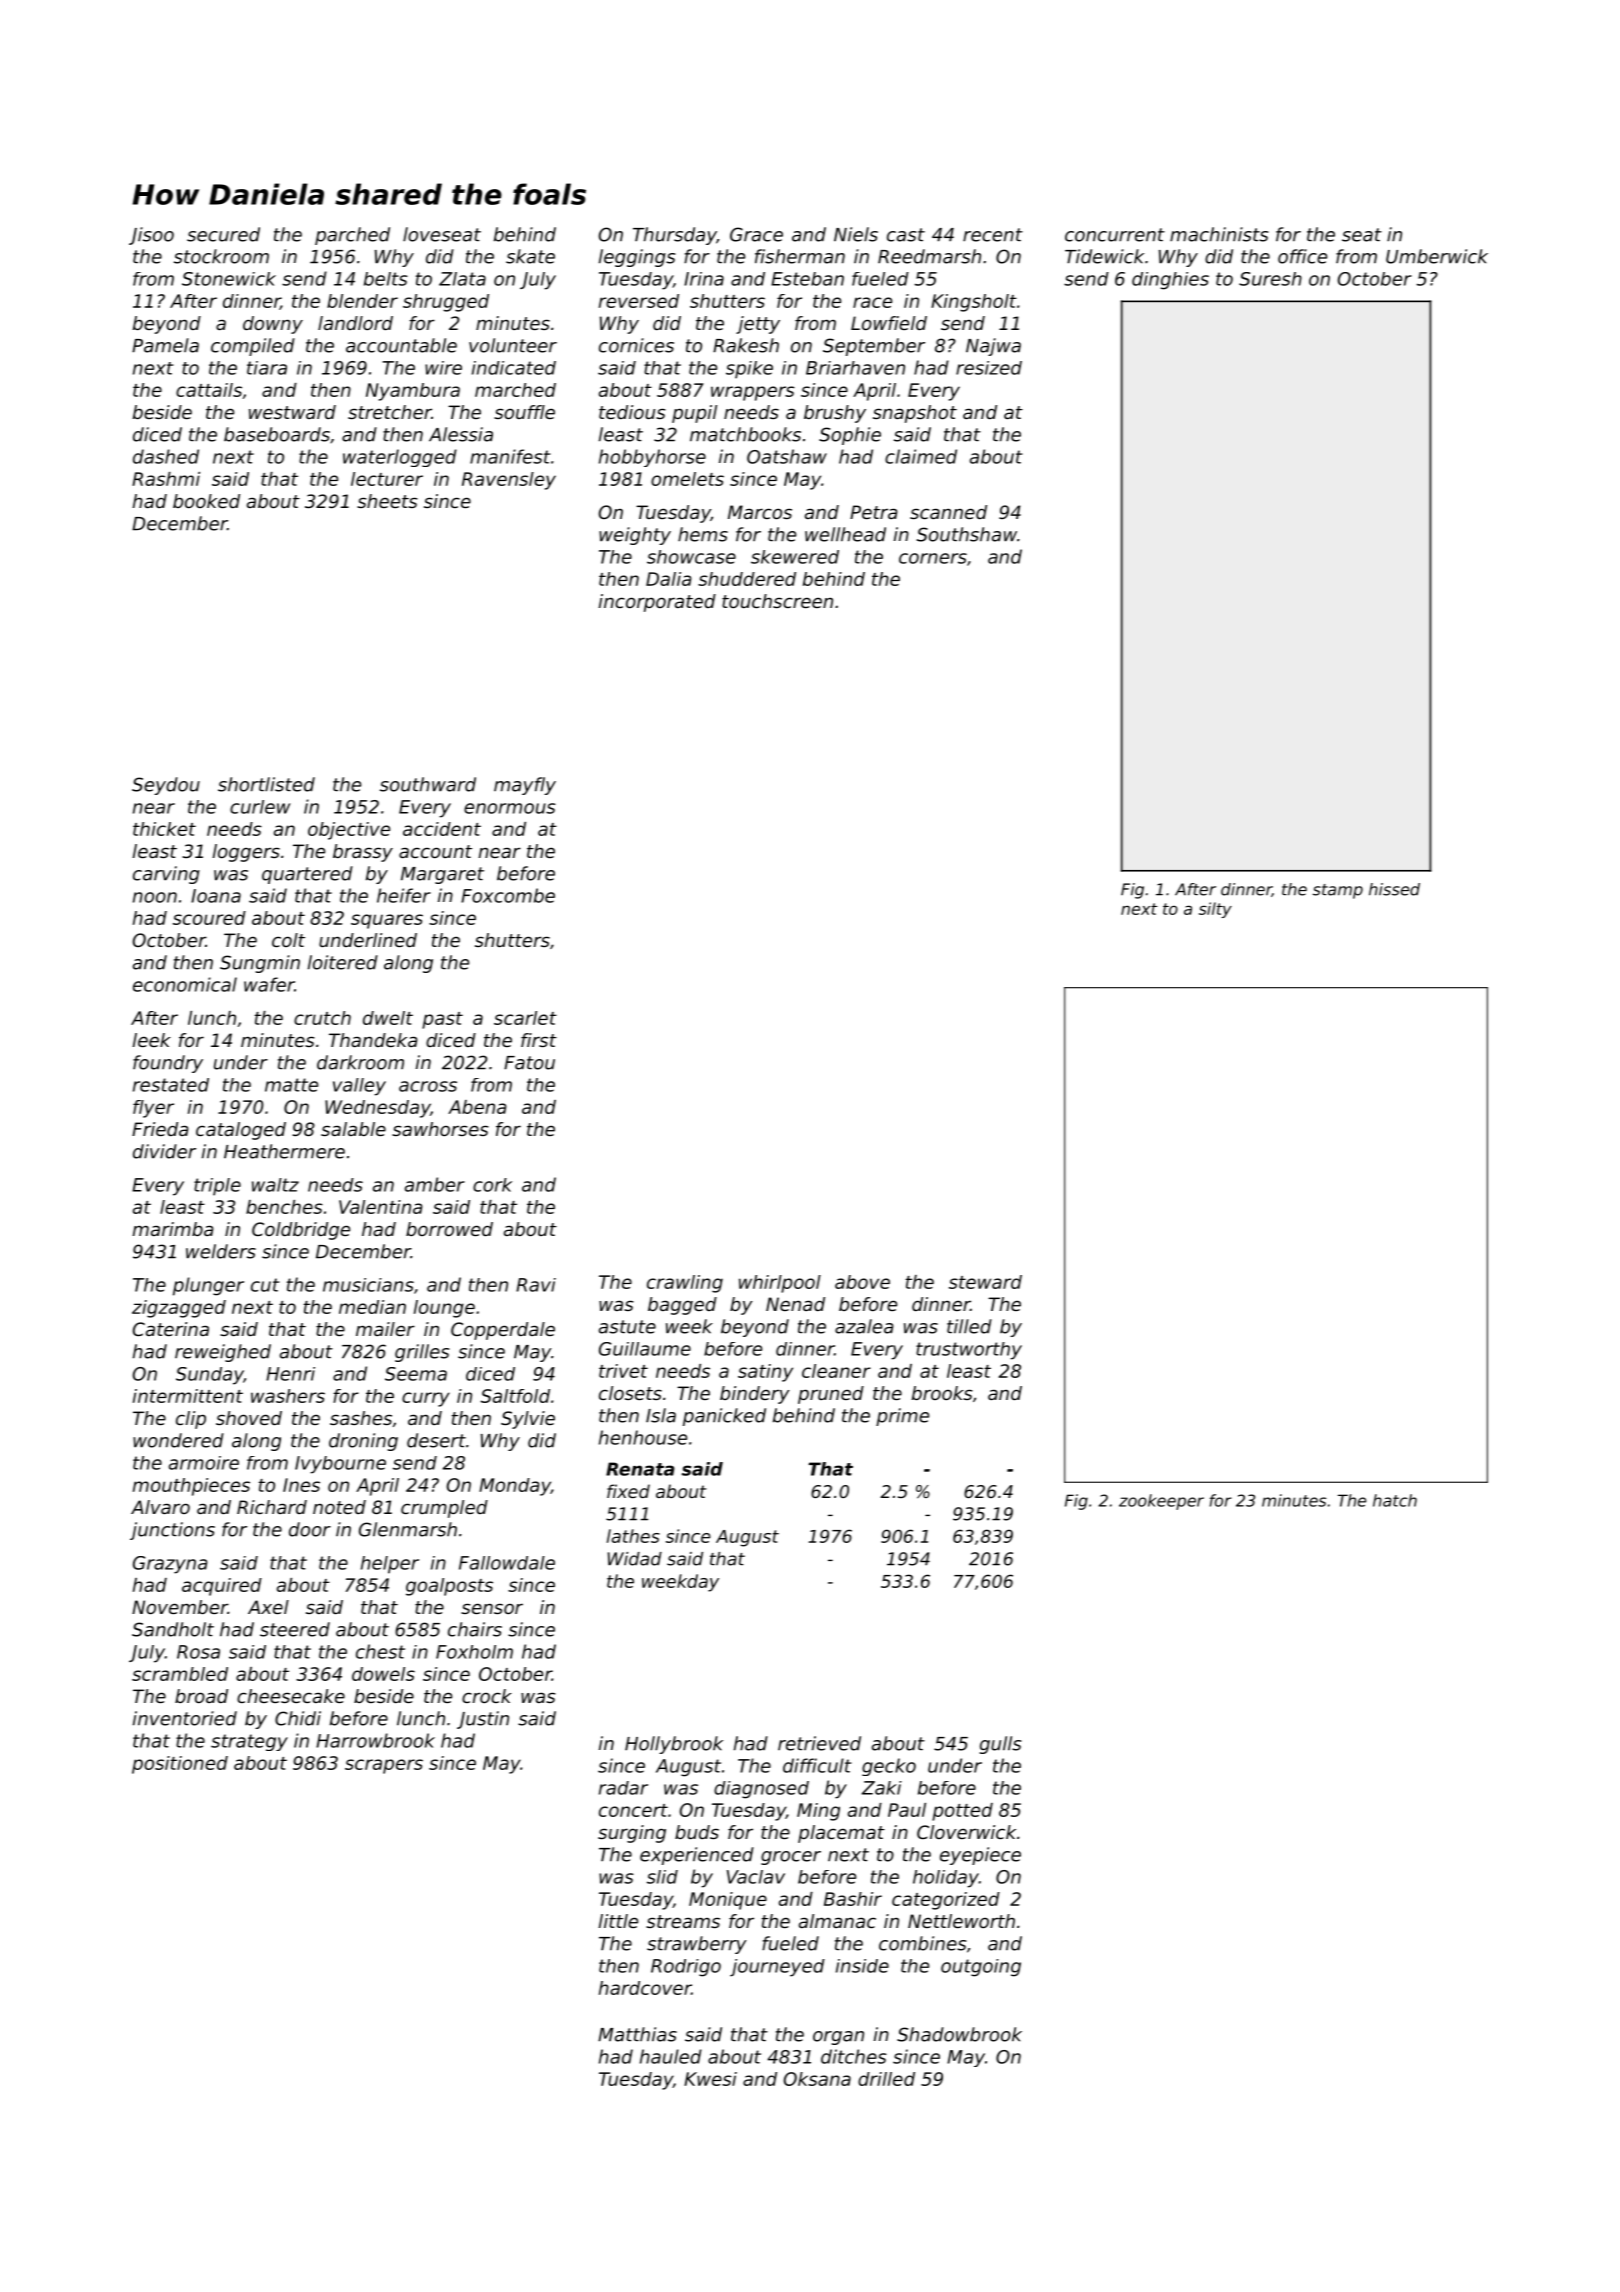 The image size is (1620, 2292). I want to click on Thandeka, so click(373, 1040).
